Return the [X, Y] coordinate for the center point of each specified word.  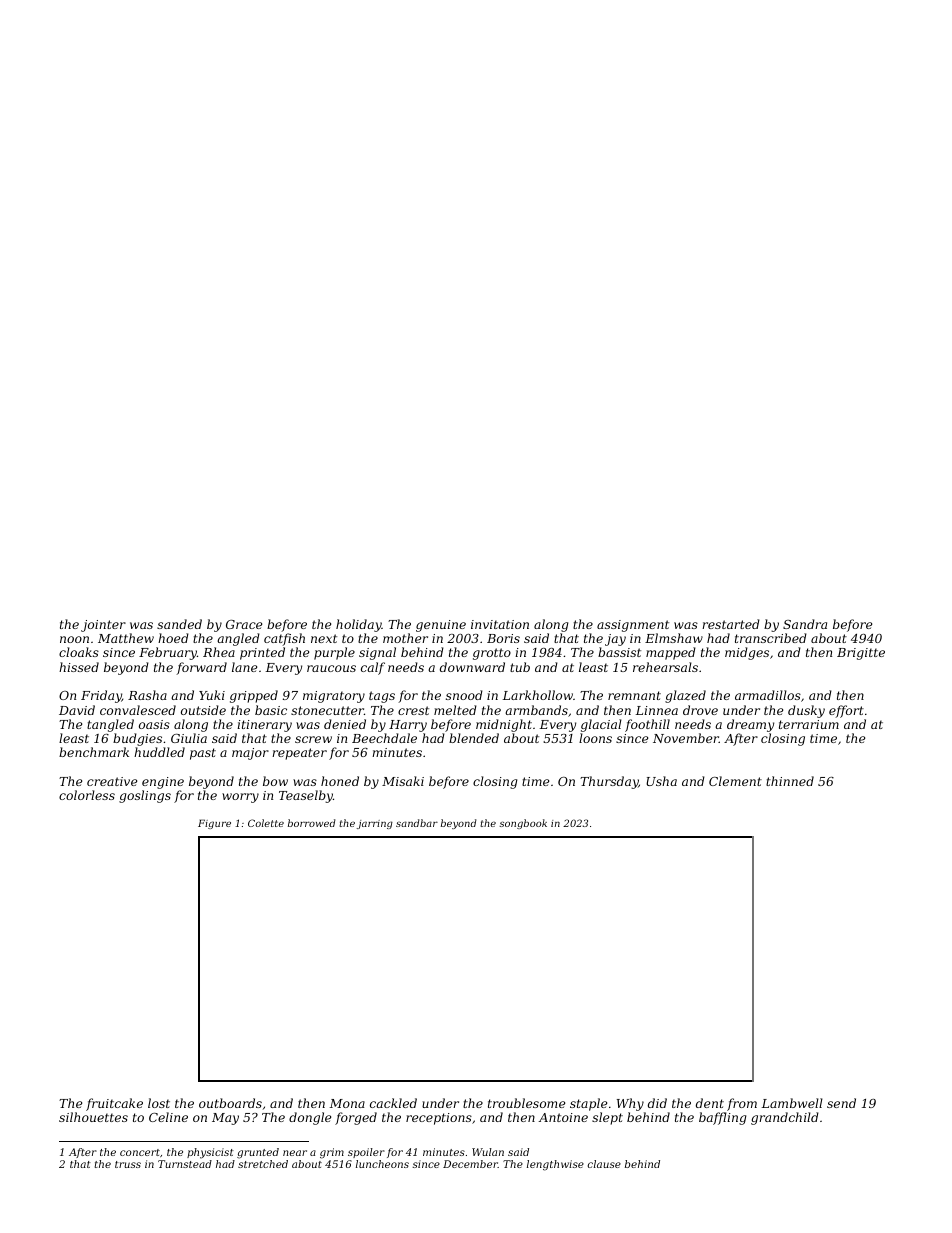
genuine [441, 626]
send [841, 1103]
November [686, 738]
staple [588, 1104]
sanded [179, 624]
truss [128, 1164]
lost [159, 1103]
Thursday [609, 782]
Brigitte [861, 654]
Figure [214, 824]
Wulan [488, 1152]
